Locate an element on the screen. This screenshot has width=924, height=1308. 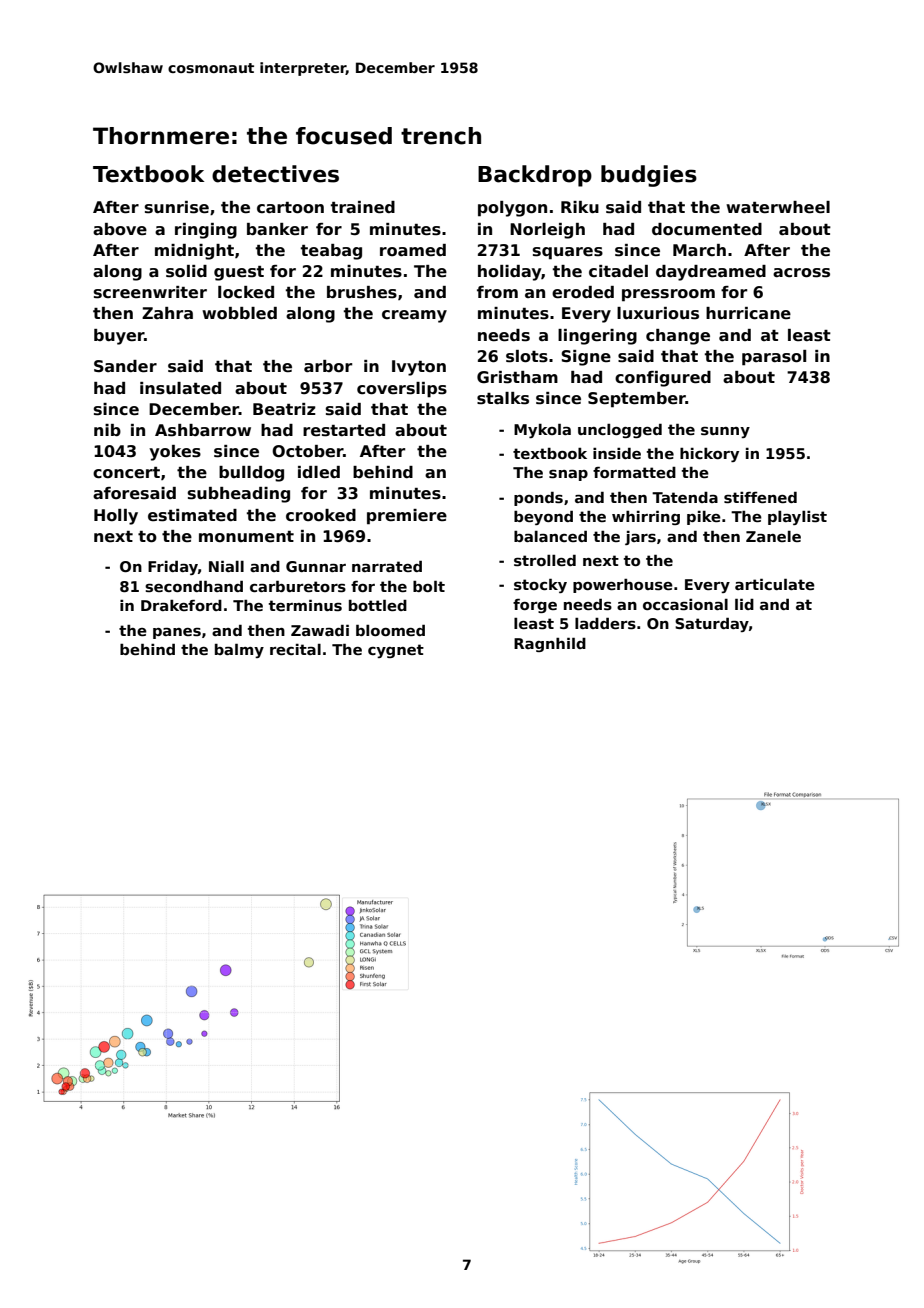
waterwheel is located at coordinates (778, 207).
